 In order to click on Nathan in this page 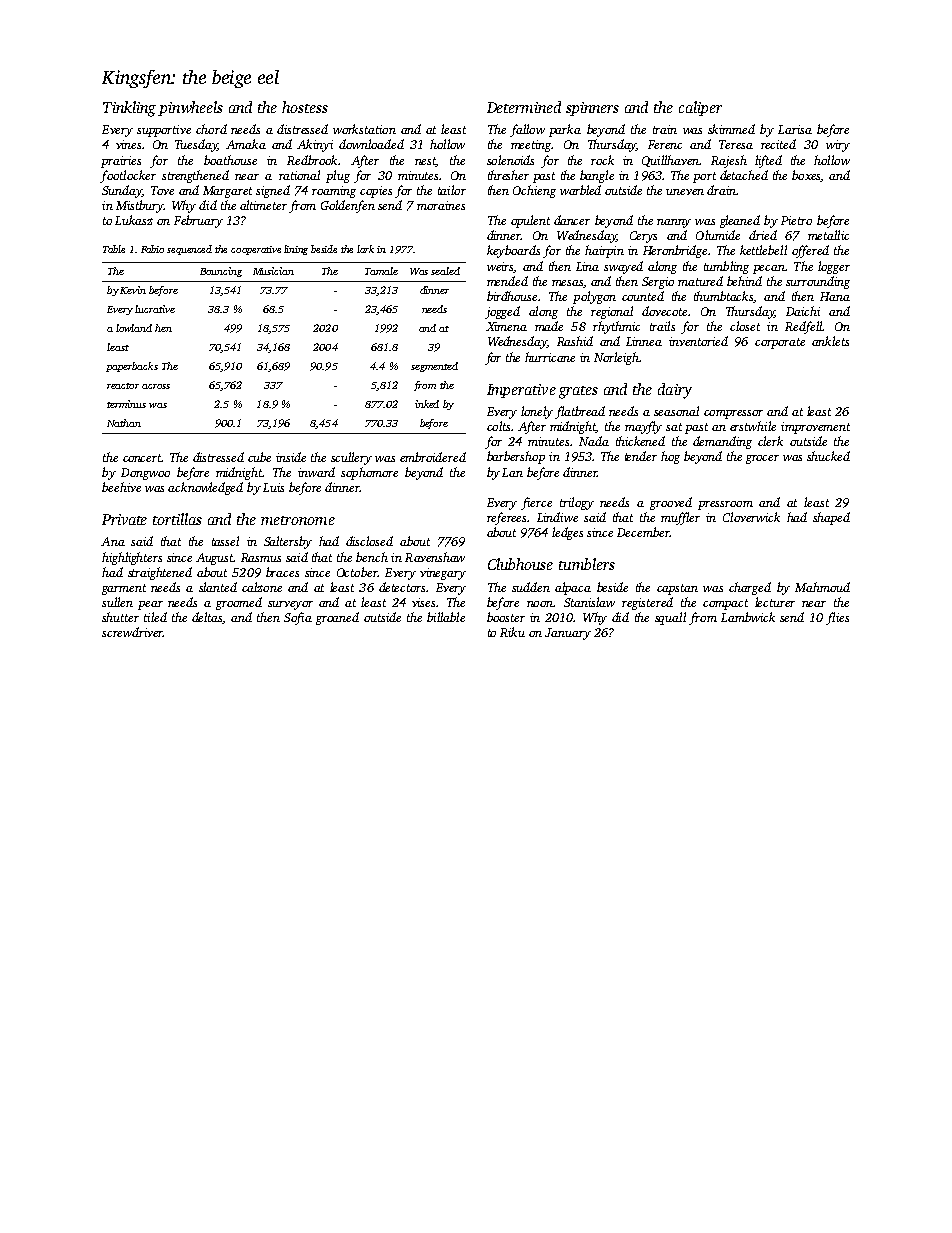, I will do `click(124, 423)`.
